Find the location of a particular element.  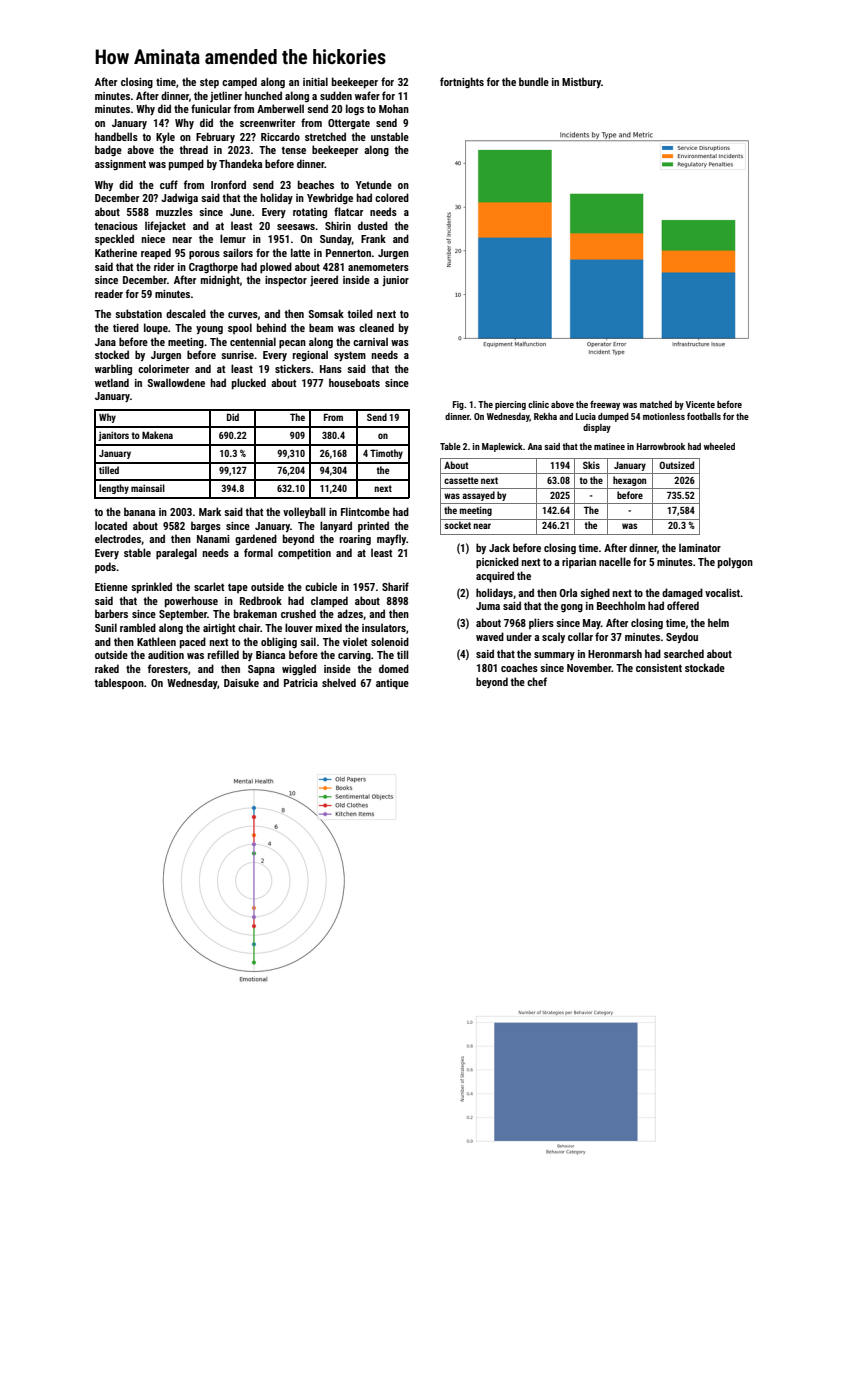

antique is located at coordinates (392, 684).
